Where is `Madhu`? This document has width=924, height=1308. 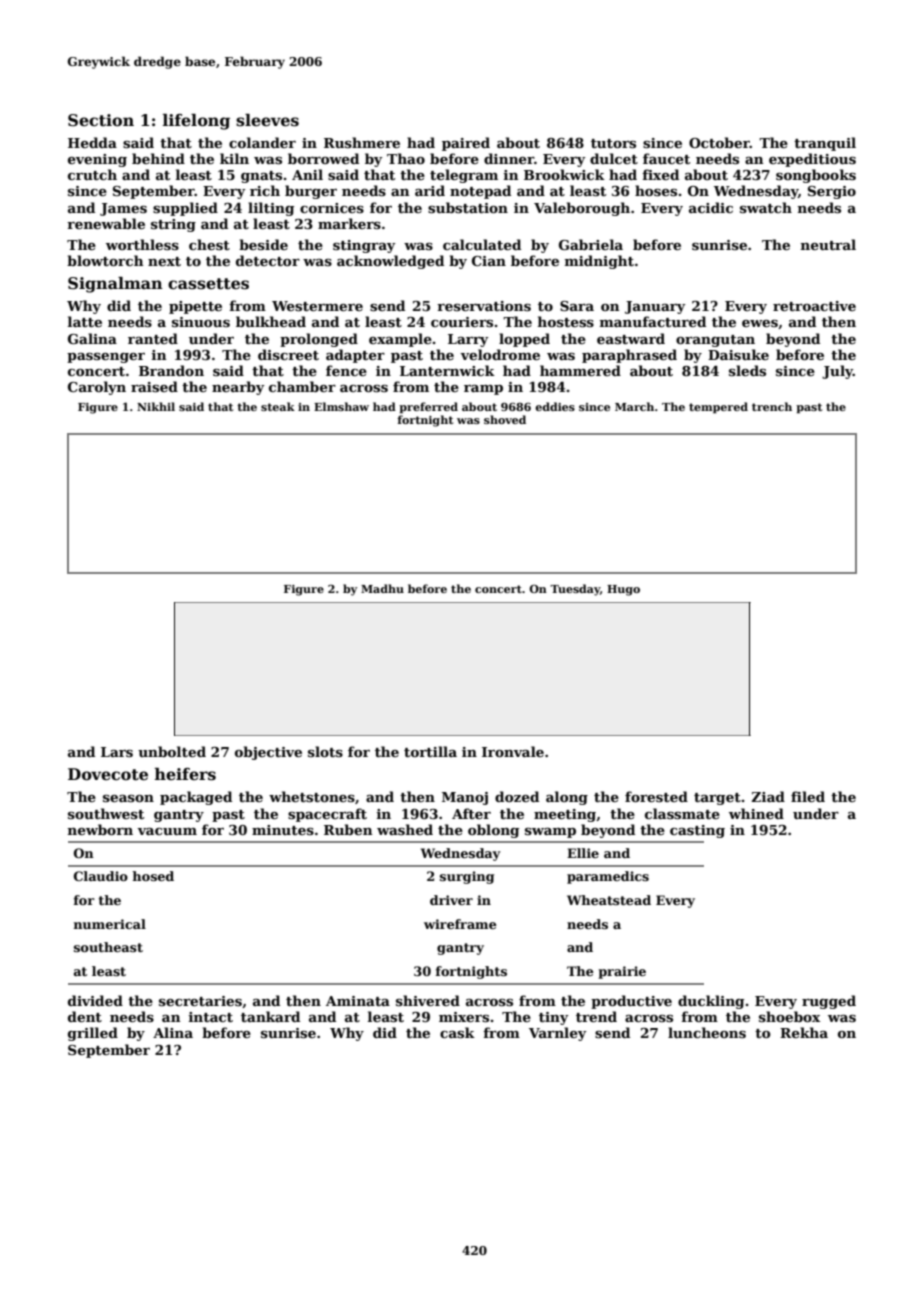
Madhu is located at coordinates (382, 588).
